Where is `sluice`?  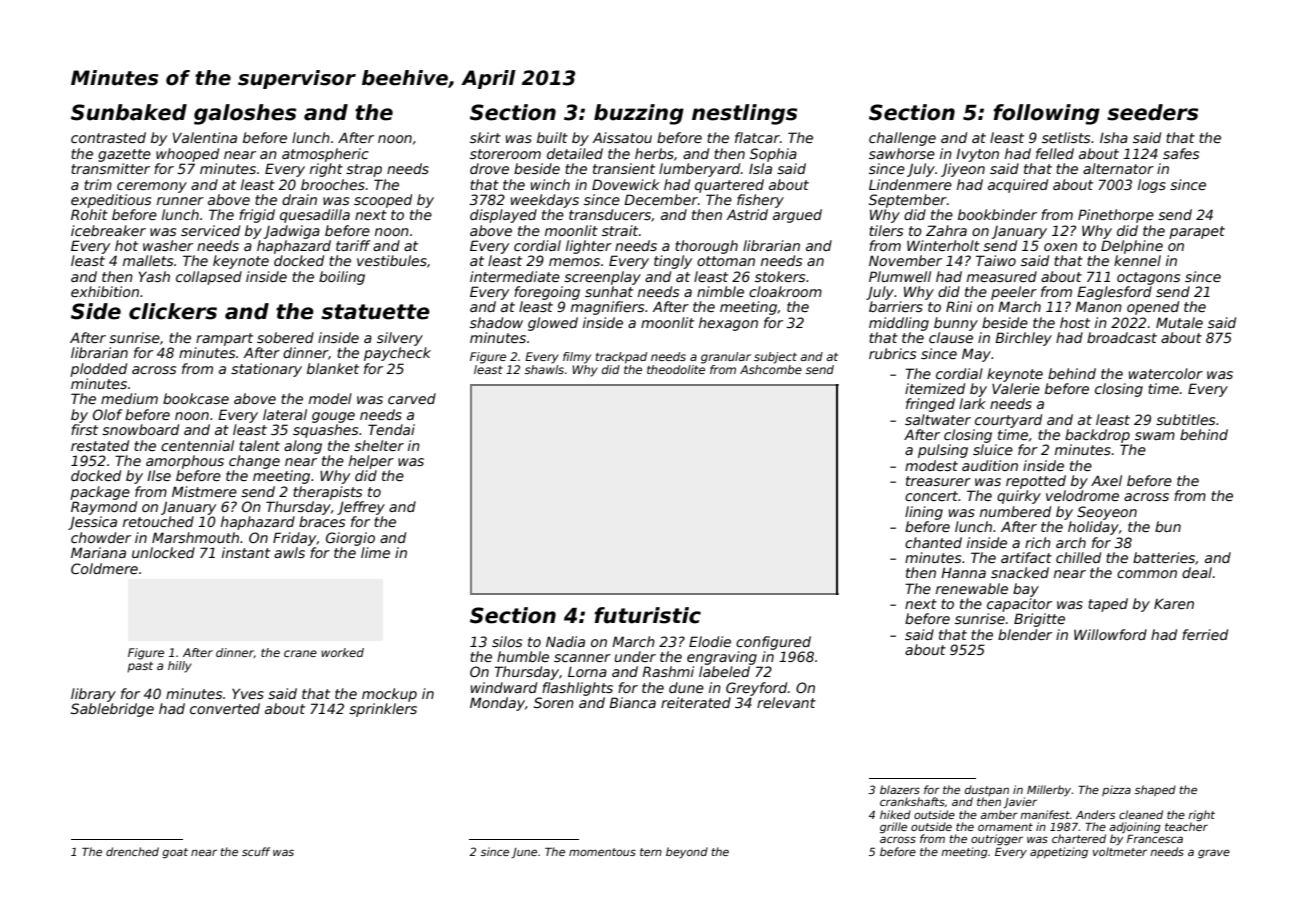
sluice is located at coordinates (993, 449).
